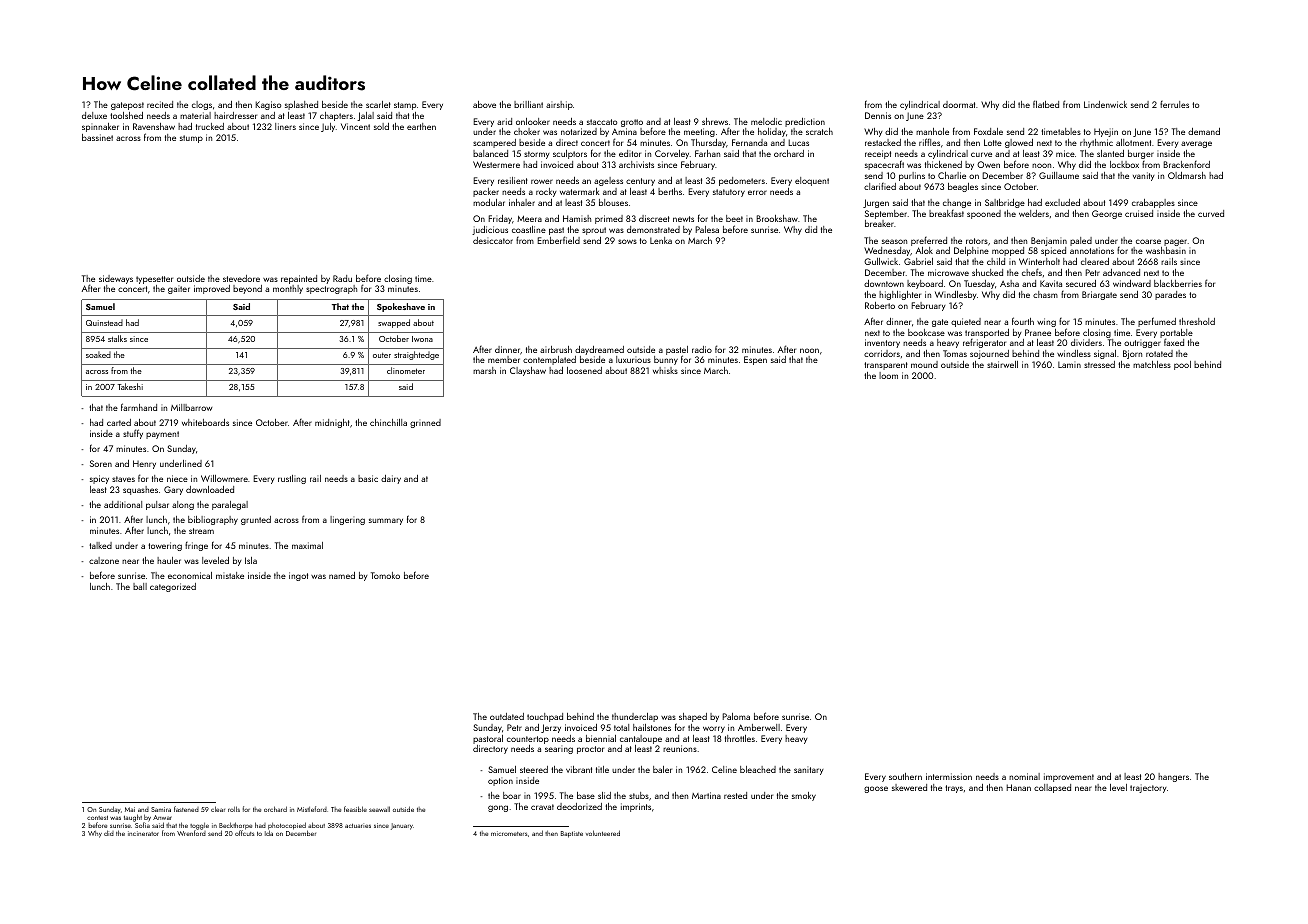 The image size is (1308, 924). Describe the element at coordinates (347, 520) in the screenshot. I see `lingering` at that location.
